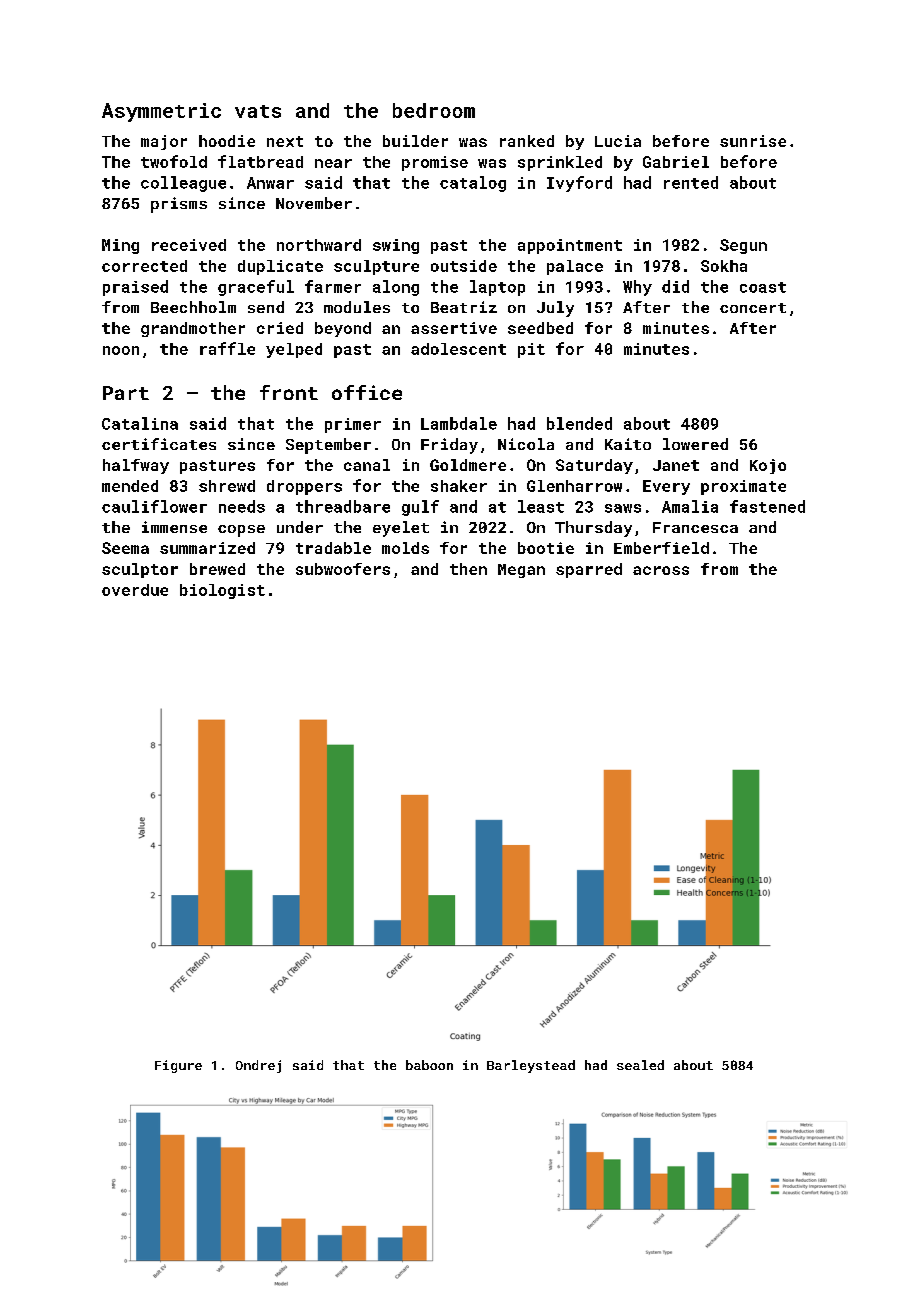  Describe the element at coordinates (164, 142) in the image. I see `major` at that location.
